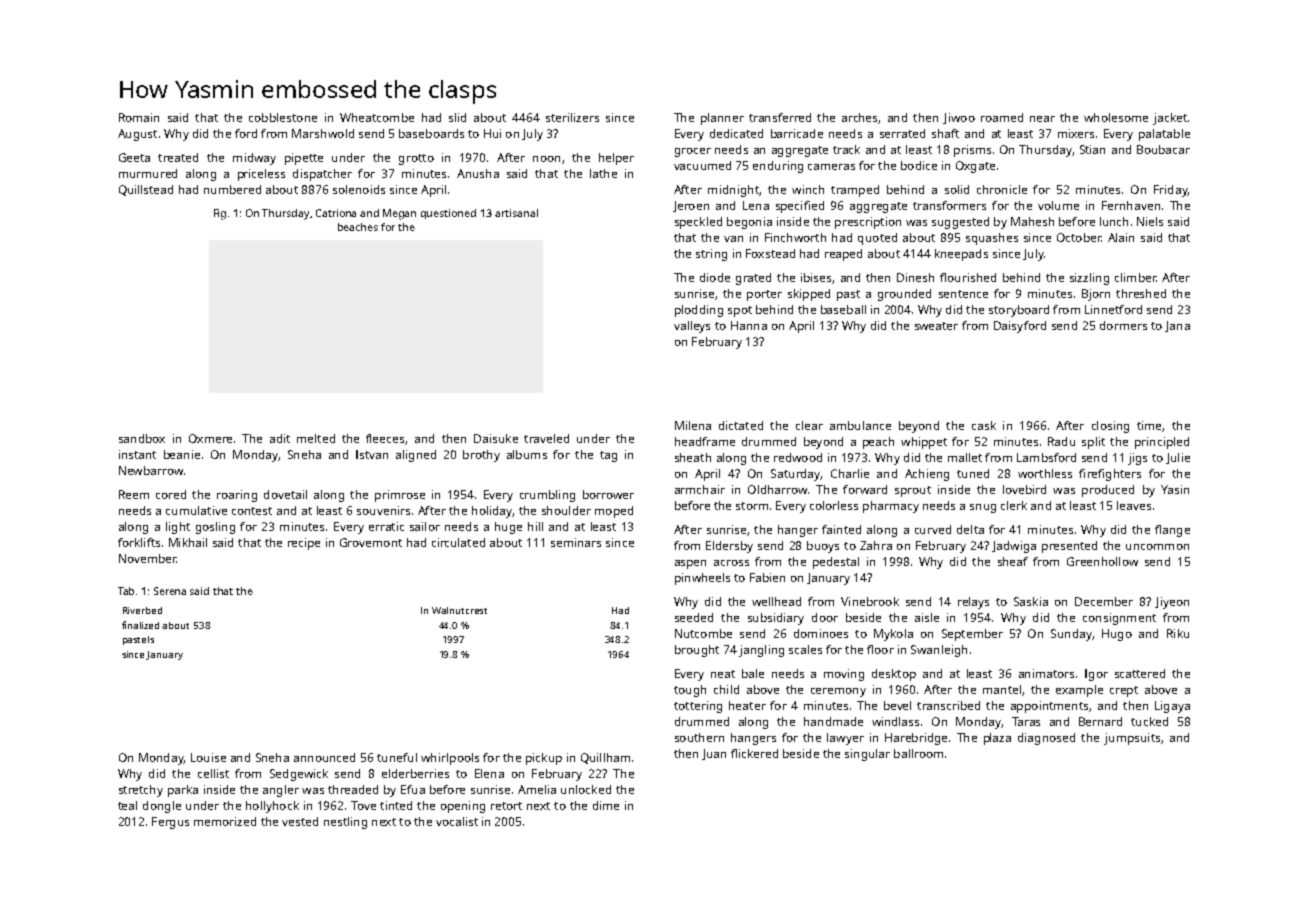 Image resolution: width=1308 pixels, height=924 pixels. Describe the element at coordinates (516, 213) in the page. I see `artisanal` at that location.
